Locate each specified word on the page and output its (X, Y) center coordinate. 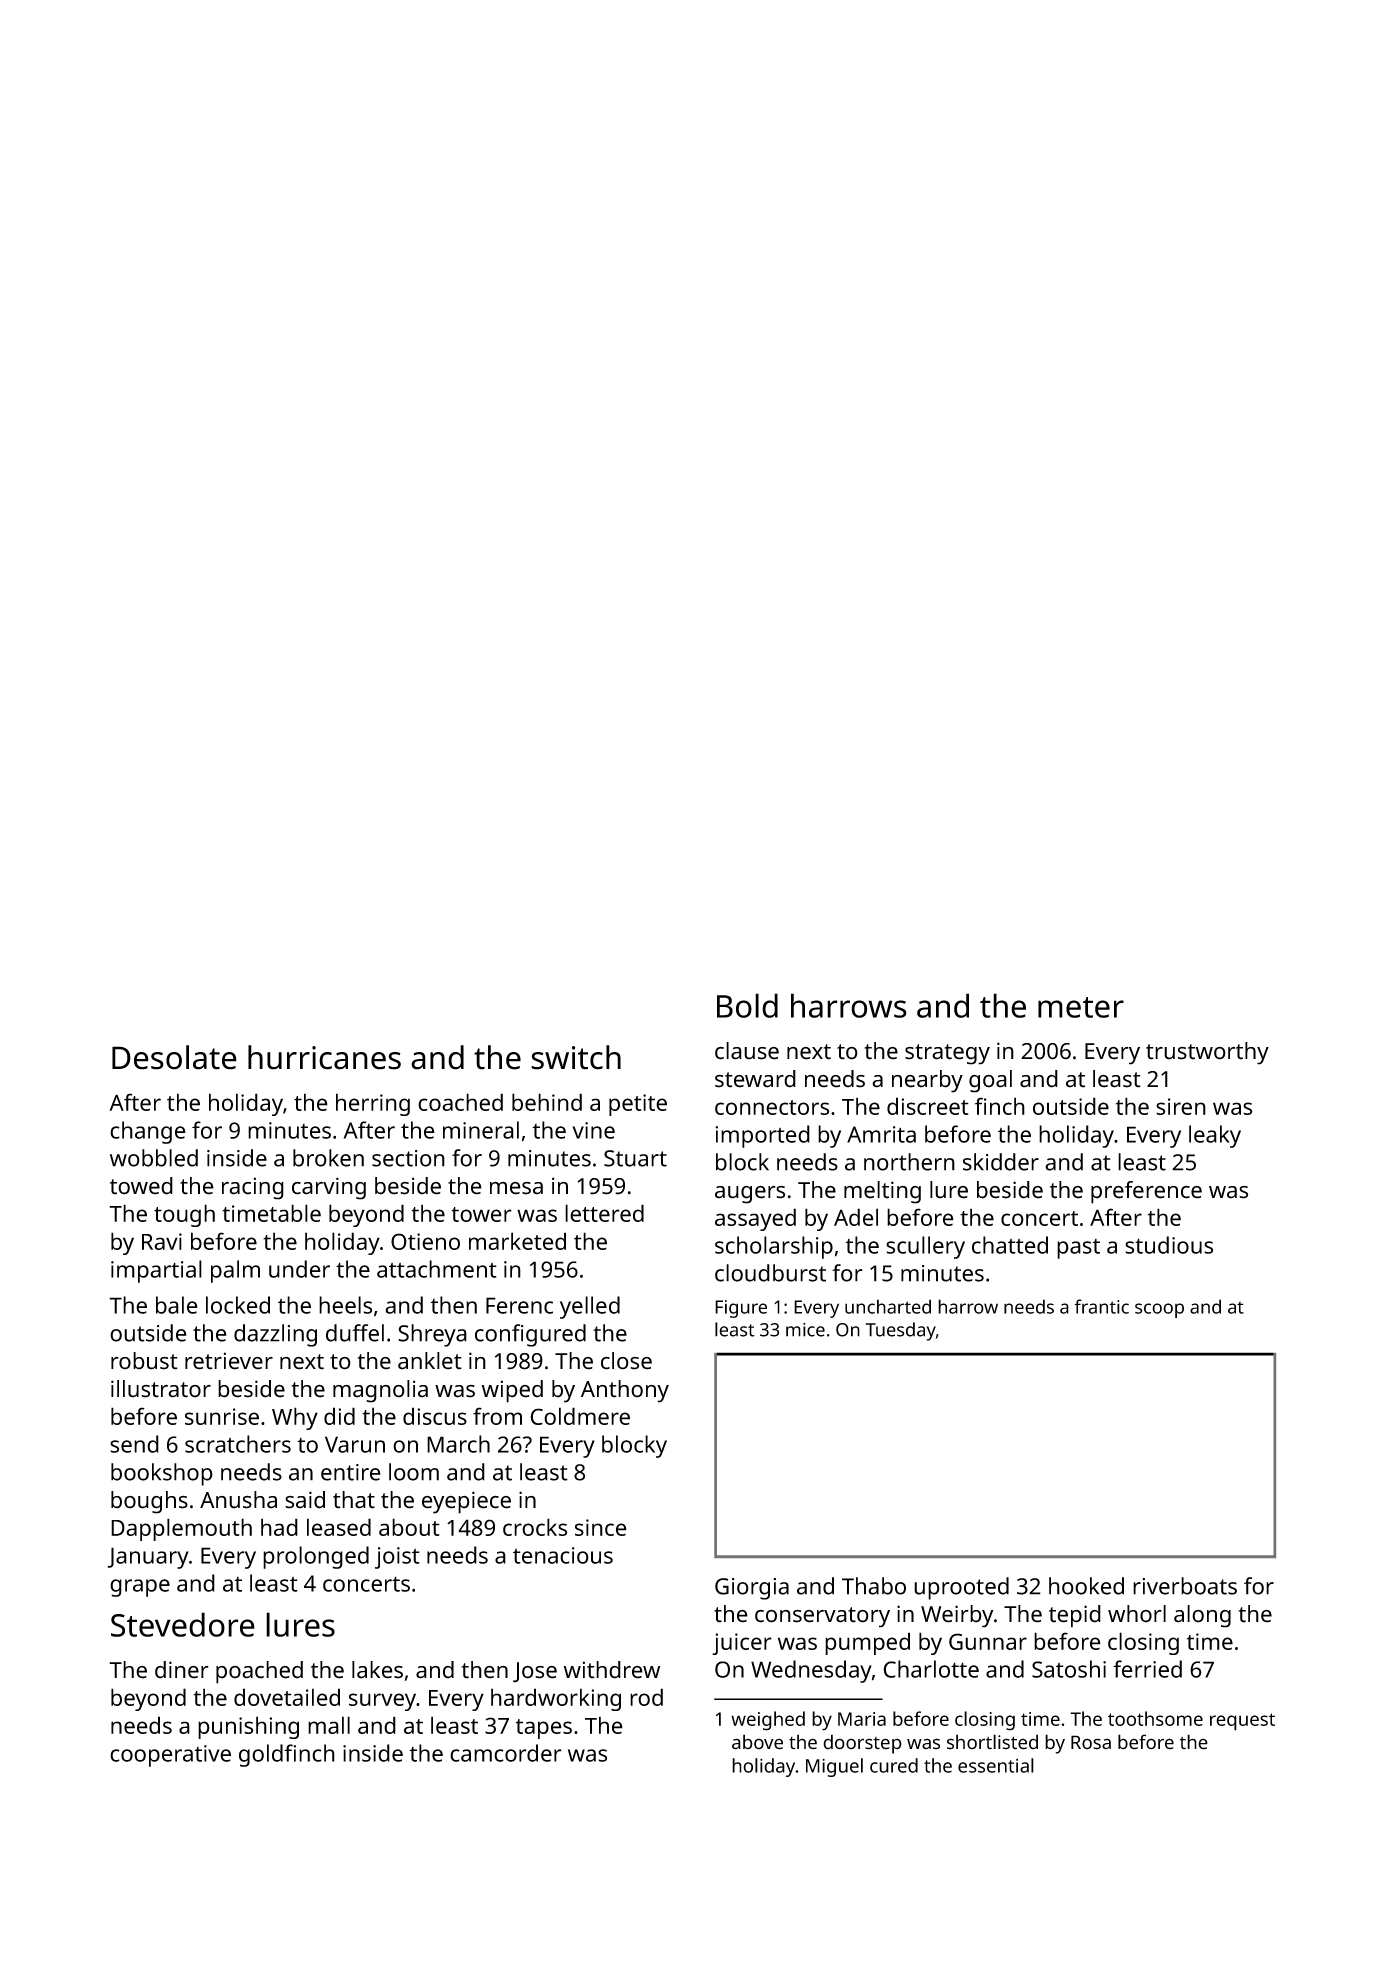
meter (1081, 1007)
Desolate (174, 1057)
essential (996, 1765)
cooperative (170, 1756)
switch (576, 1057)
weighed (768, 1721)
